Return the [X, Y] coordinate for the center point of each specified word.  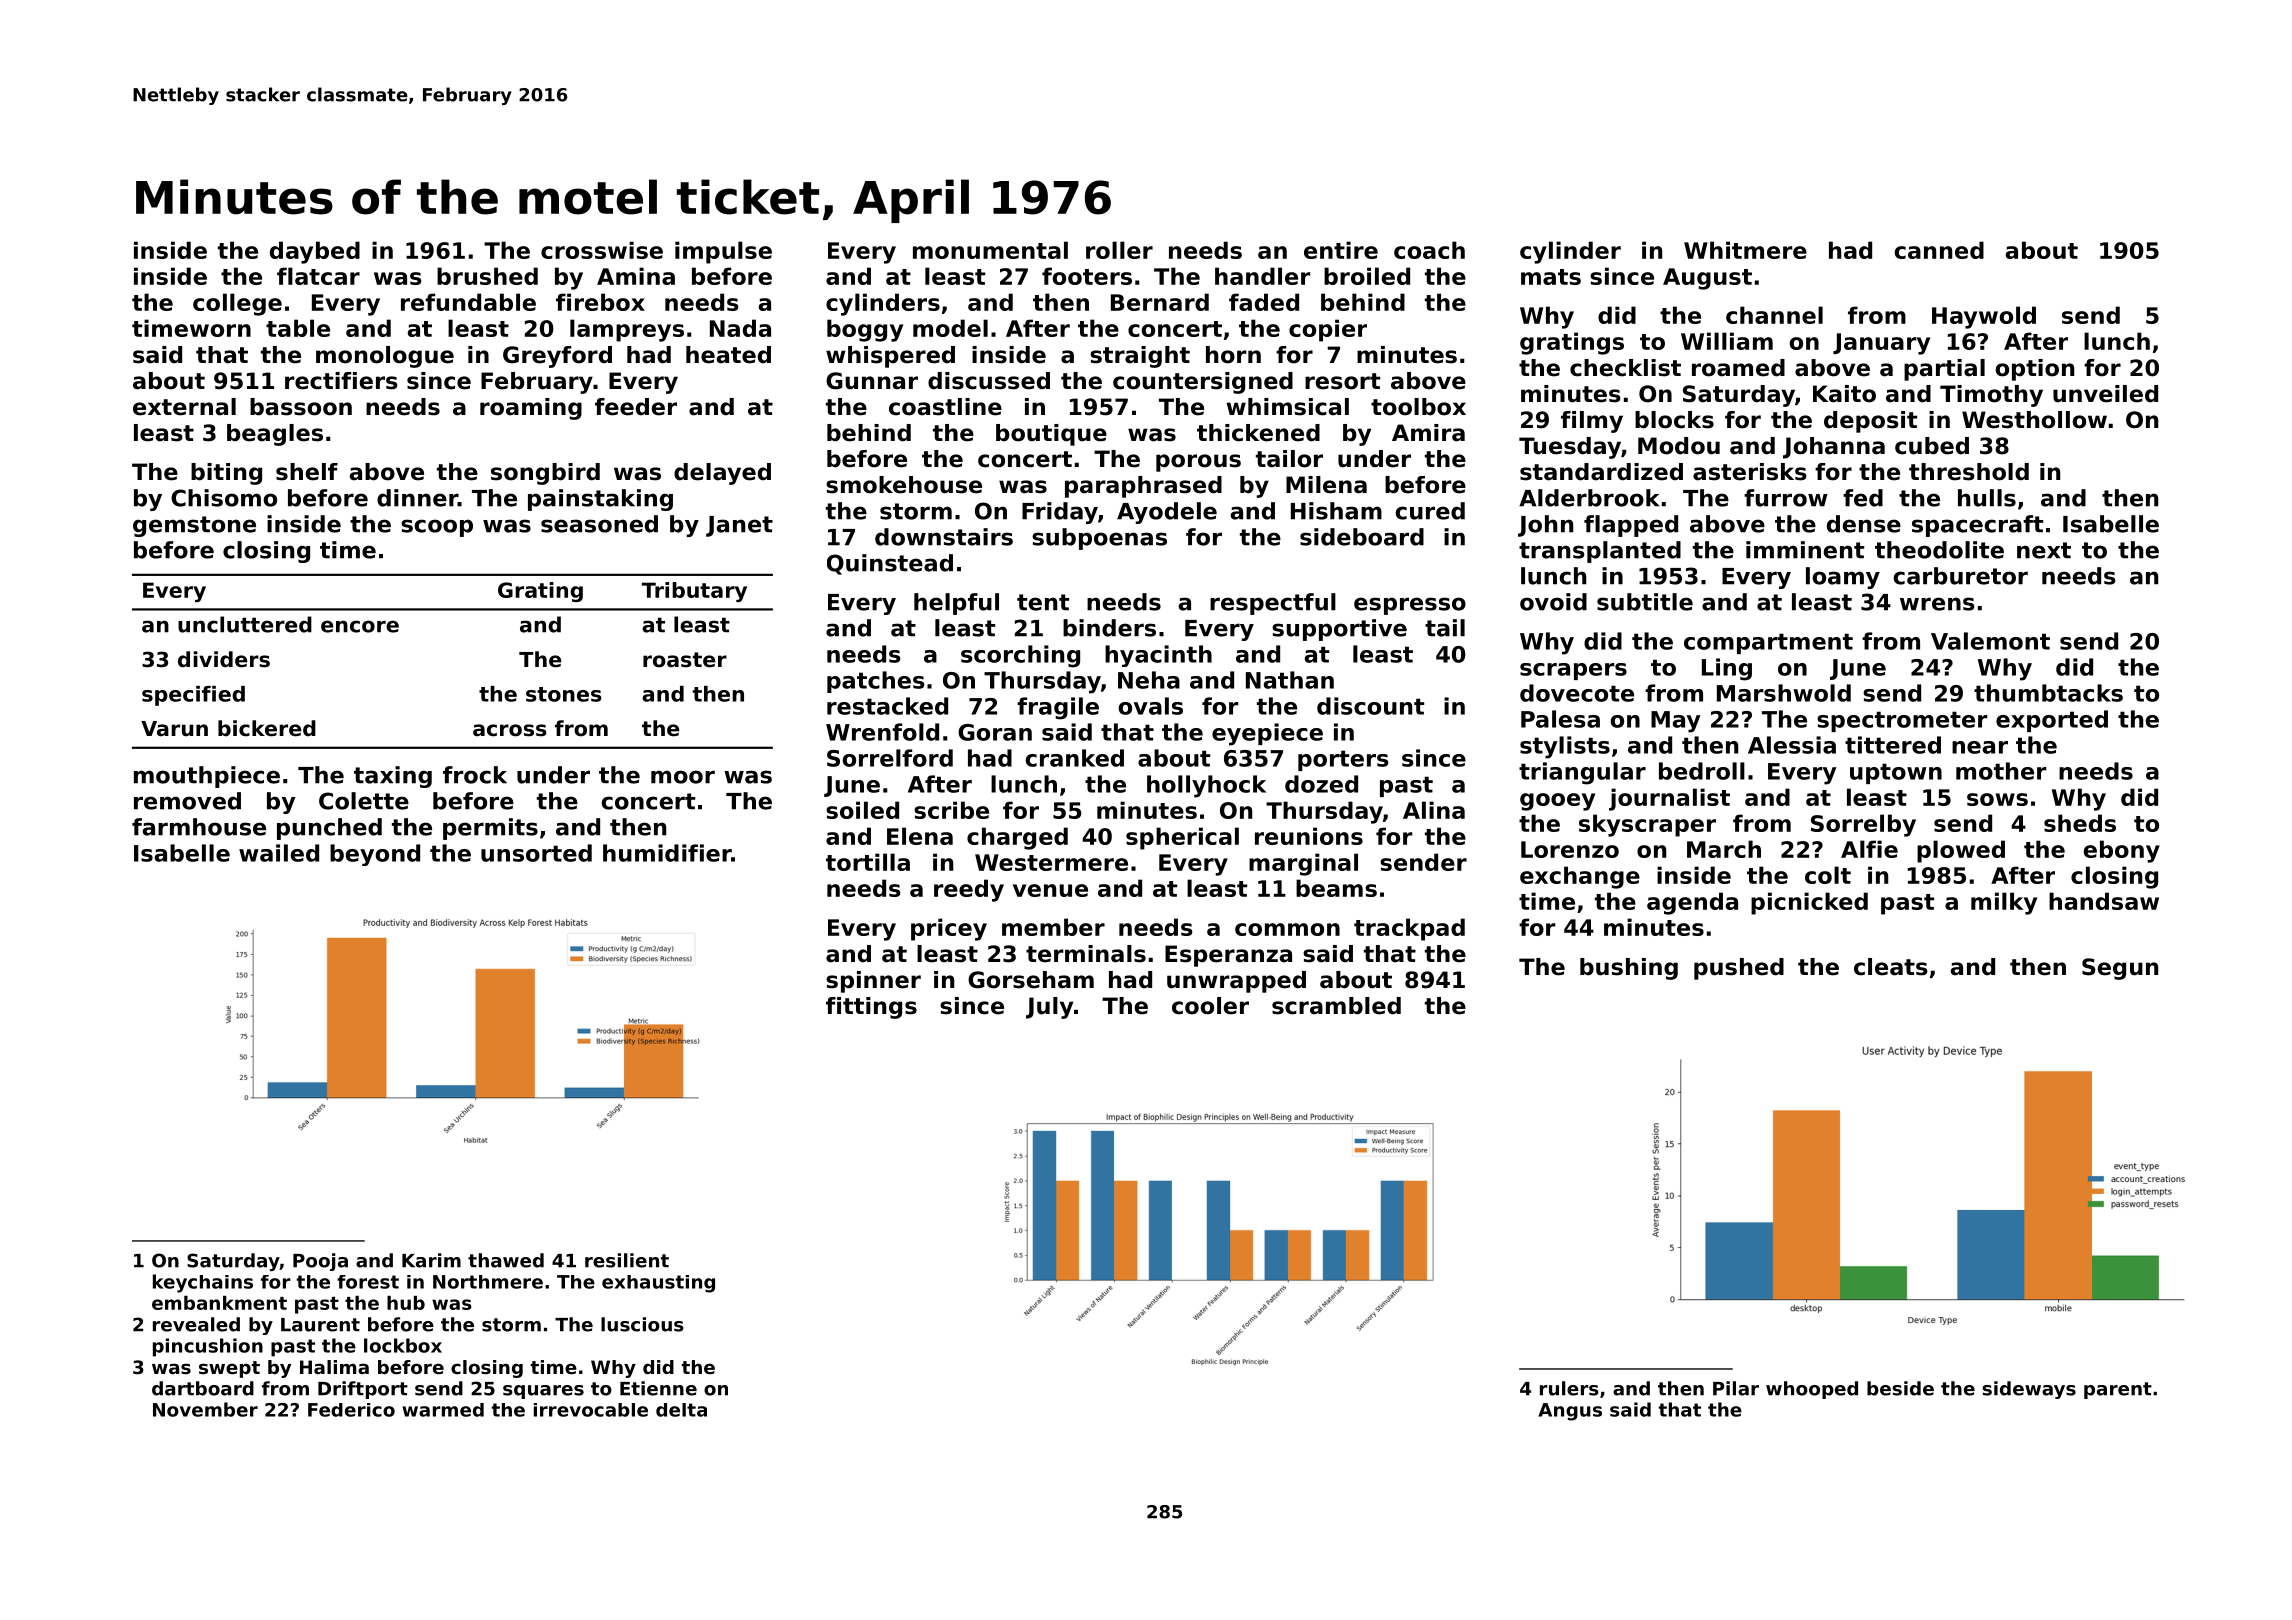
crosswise [602, 250]
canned [1939, 250]
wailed [279, 853]
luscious [642, 1324]
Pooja [320, 1262]
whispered [890, 357]
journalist [1669, 799]
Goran [995, 732]
